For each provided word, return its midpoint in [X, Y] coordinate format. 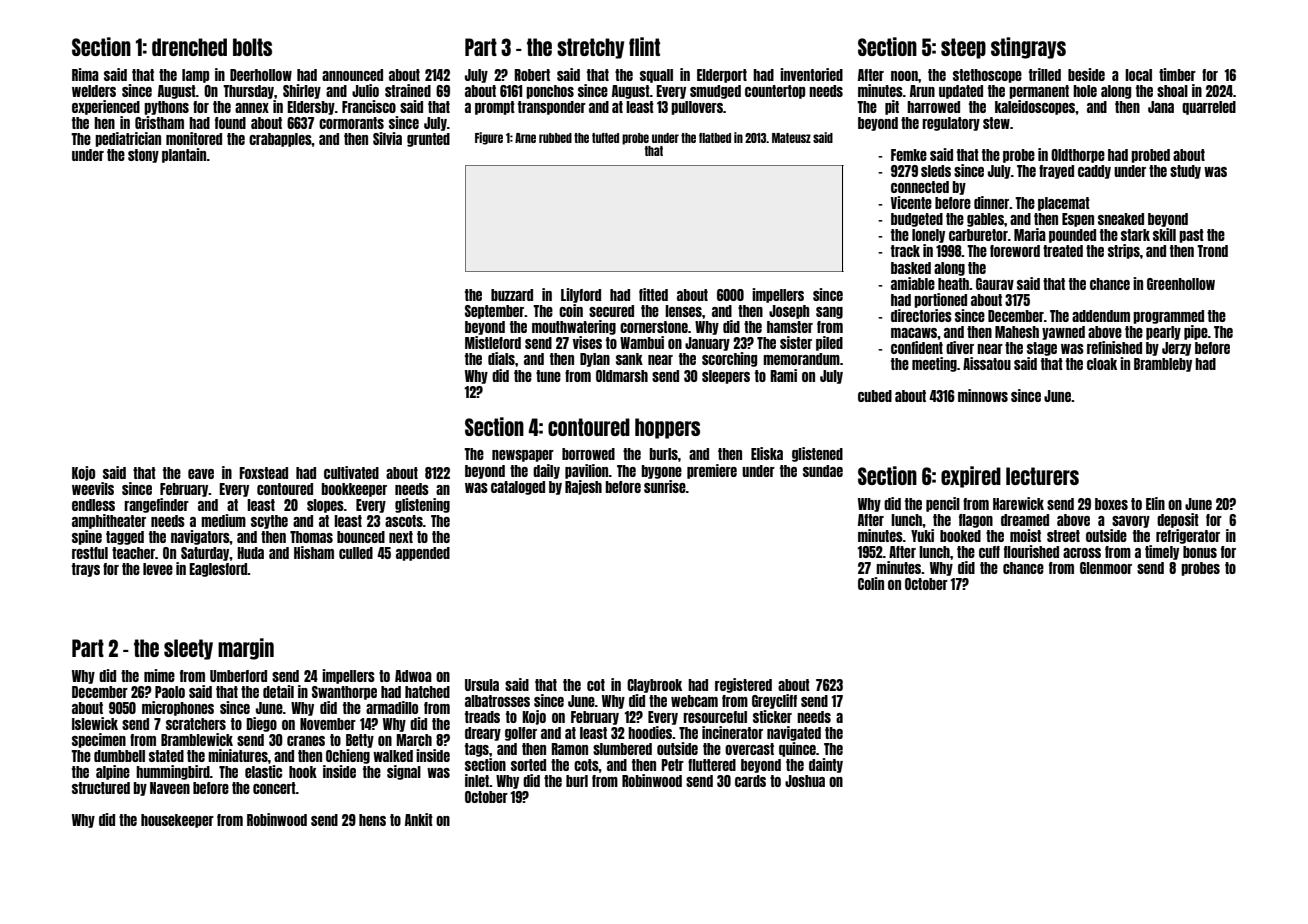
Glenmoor [1106, 568]
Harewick [1018, 503]
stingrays [1028, 48]
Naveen [170, 788]
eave [201, 474]
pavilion [587, 471]
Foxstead [263, 473]
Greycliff [774, 701]
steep [963, 48]
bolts [252, 47]
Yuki [922, 535]
